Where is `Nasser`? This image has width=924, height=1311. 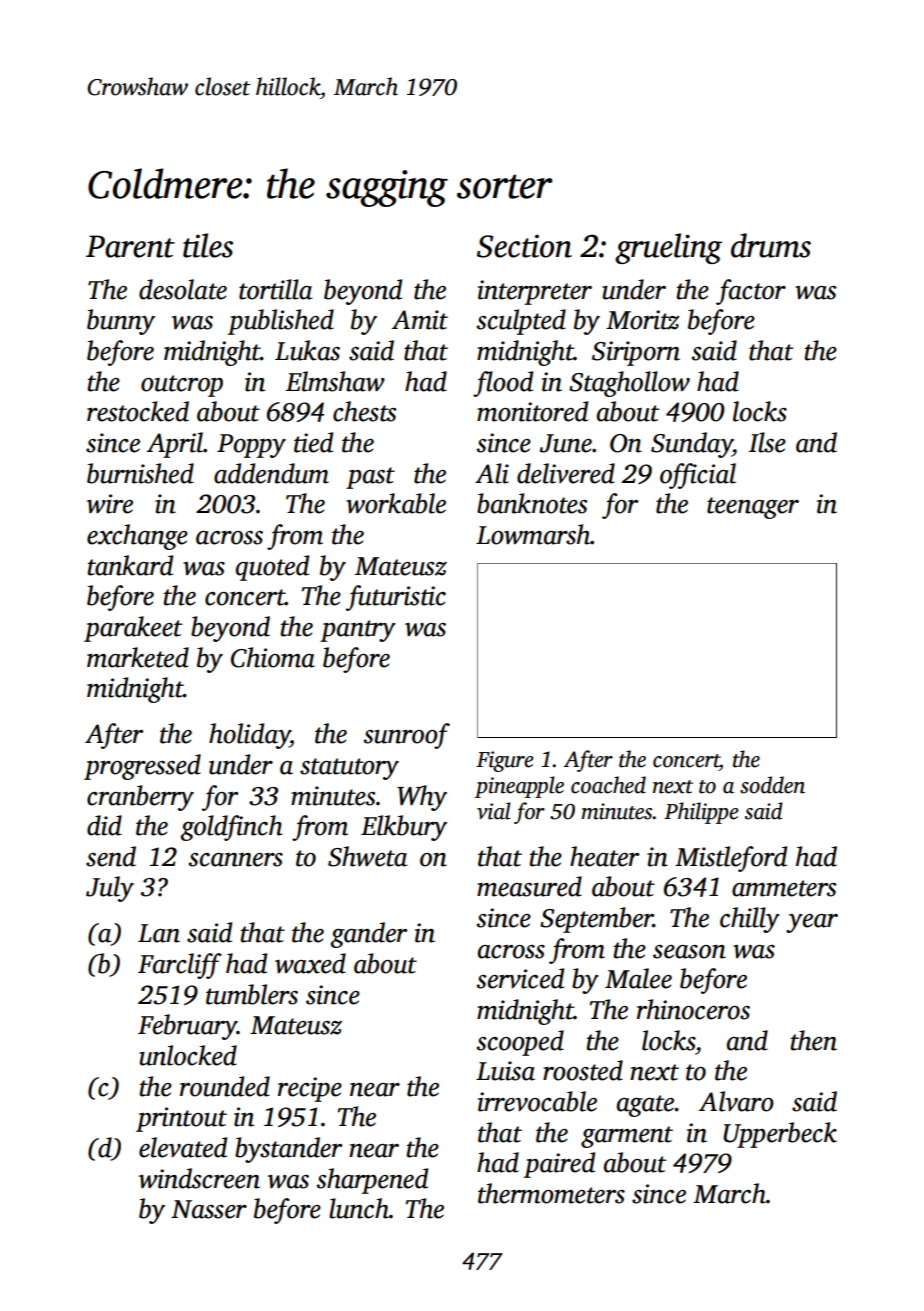
Nasser is located at coordinates (209, 1209).
